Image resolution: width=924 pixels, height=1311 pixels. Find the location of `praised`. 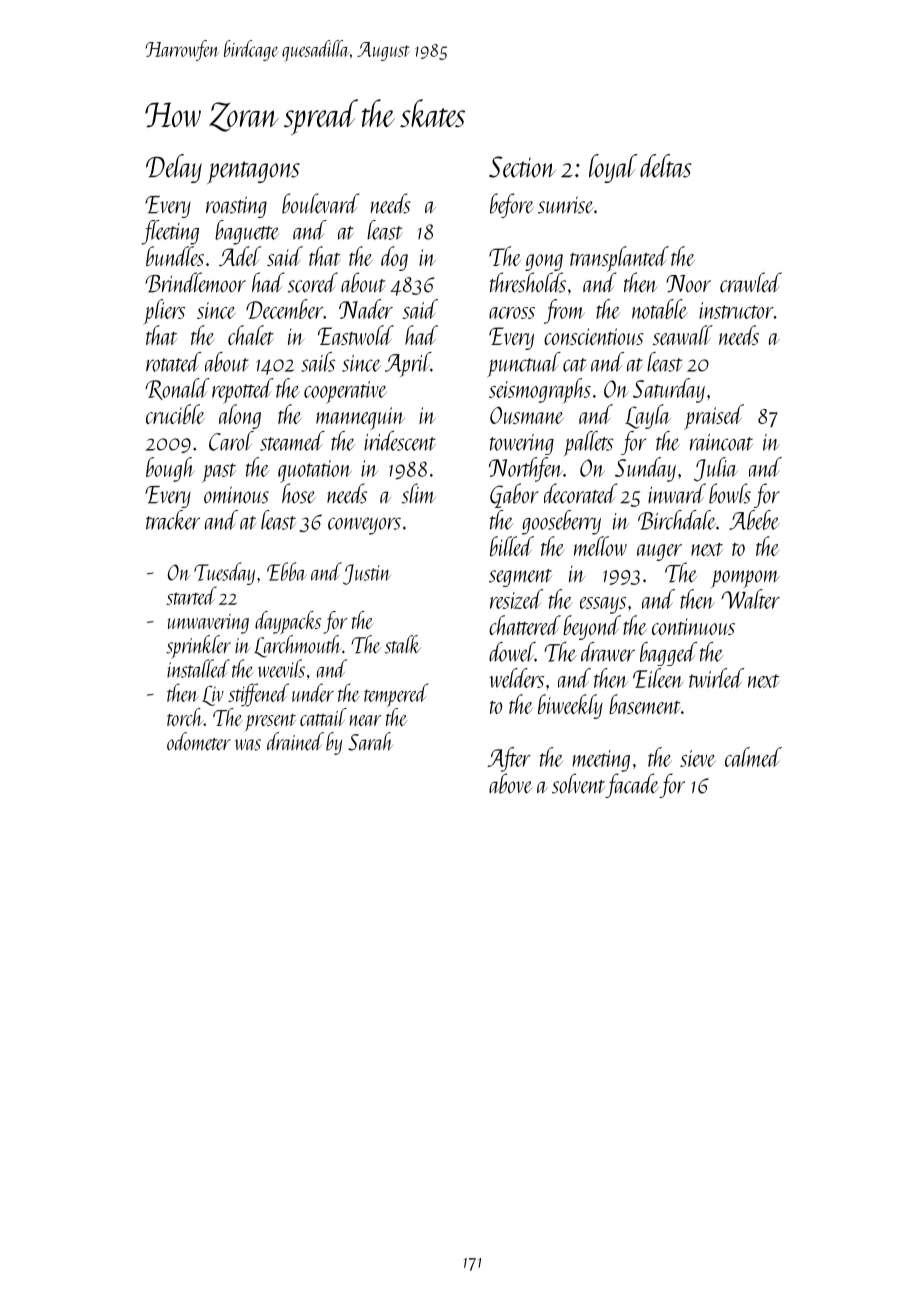

praised is located at coordinates (714, 417).
